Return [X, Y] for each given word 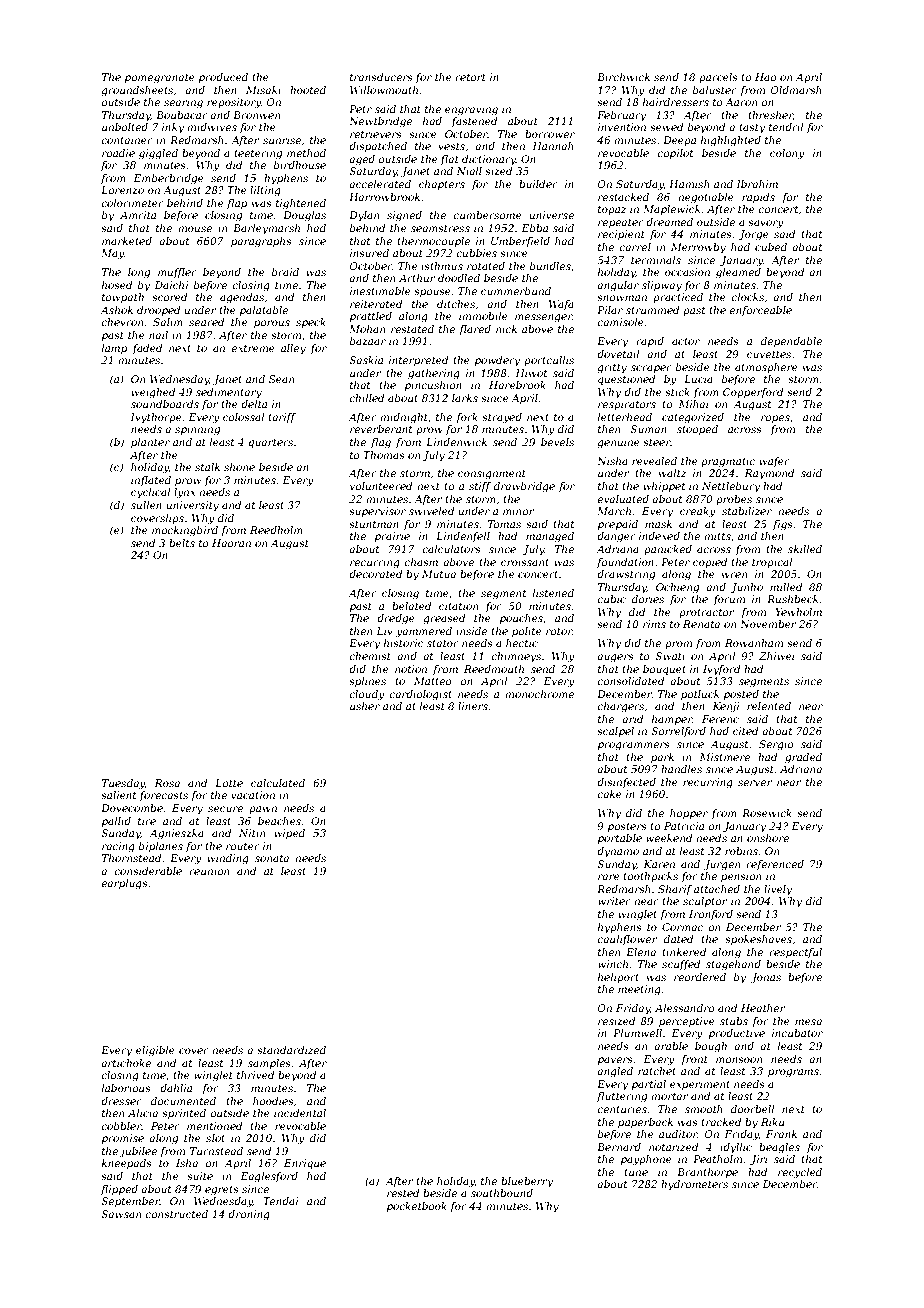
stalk [207, 467]
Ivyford [722, 670]
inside [471, 631]
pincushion [433, 386]
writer [614, 901]
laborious [126, 1088]
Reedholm [276, 530]
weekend [669, 838]
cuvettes [769, 354]
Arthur [417, 278]
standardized [291, 1050]
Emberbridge [168, 179]
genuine [618, 443]
